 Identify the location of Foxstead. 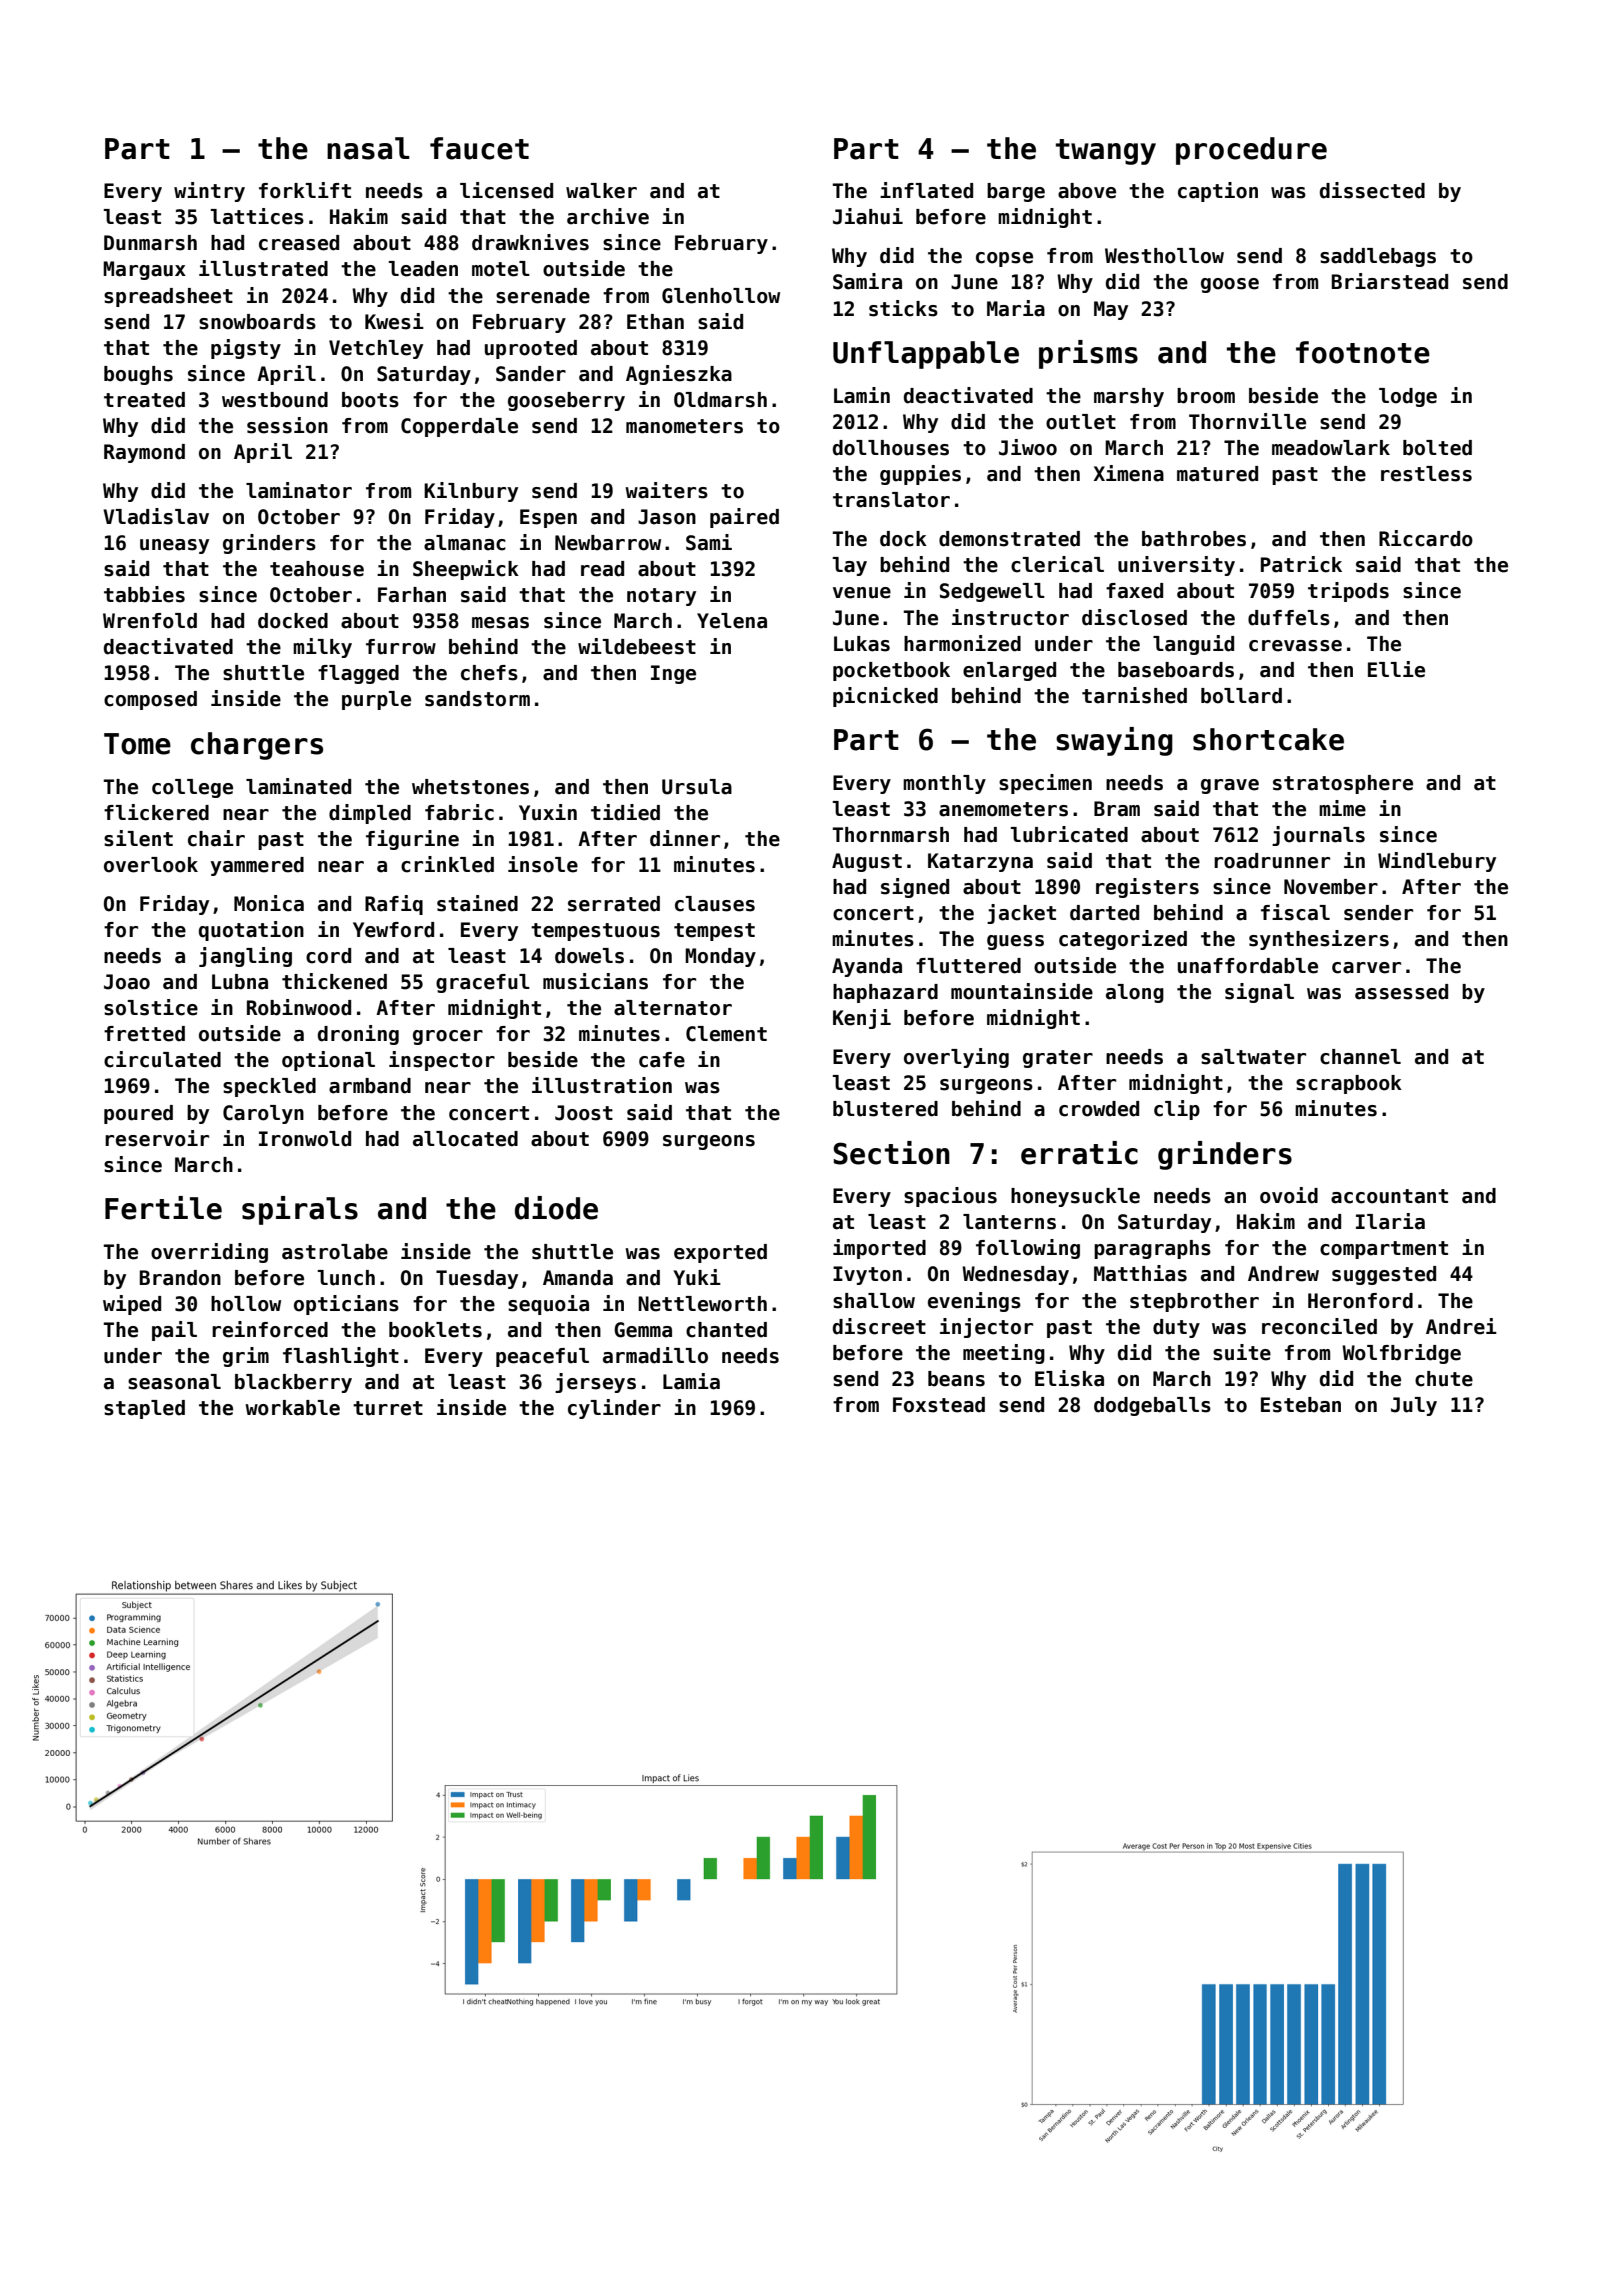
(939, 1405).
